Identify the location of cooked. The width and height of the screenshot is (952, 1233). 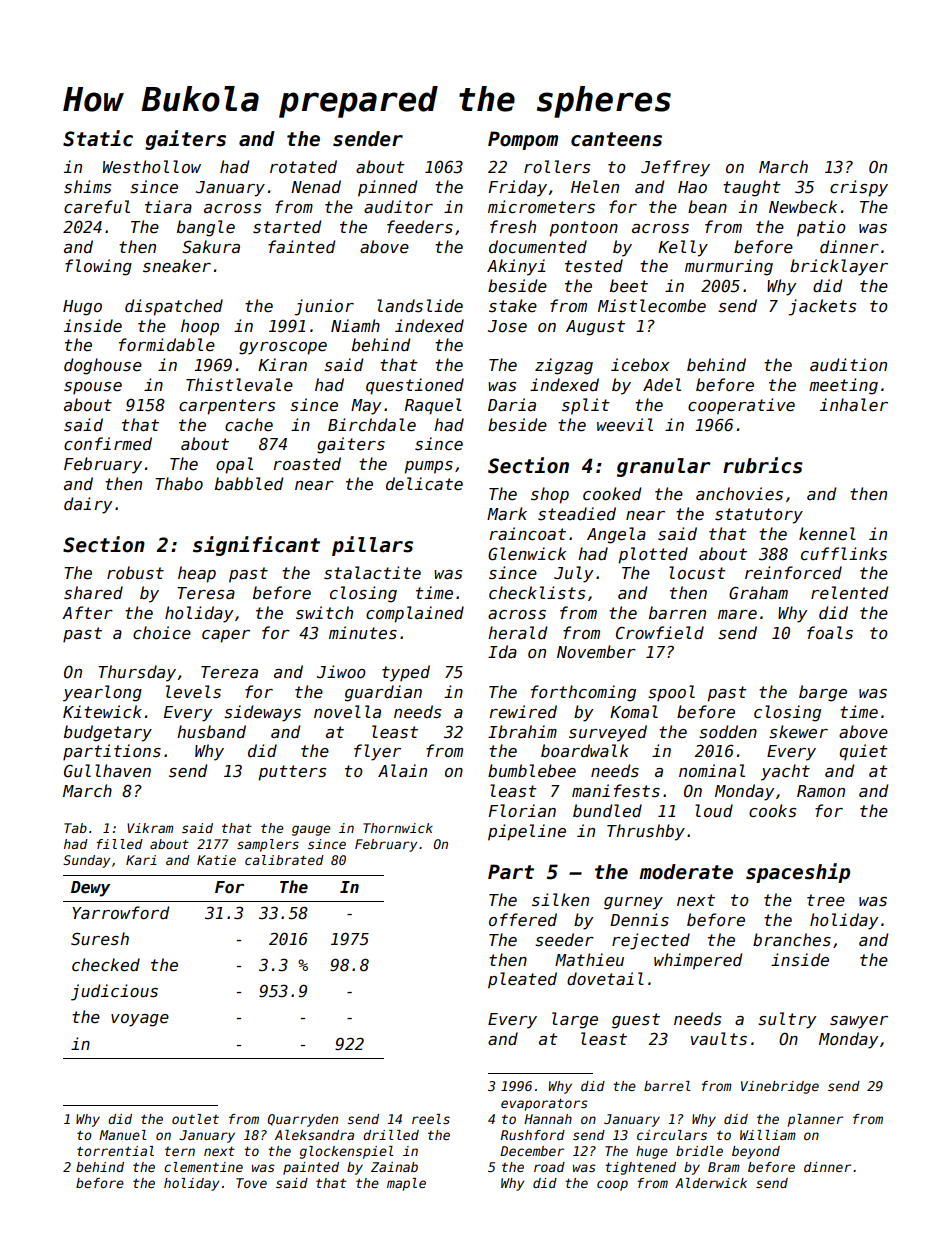
(612, 494).
